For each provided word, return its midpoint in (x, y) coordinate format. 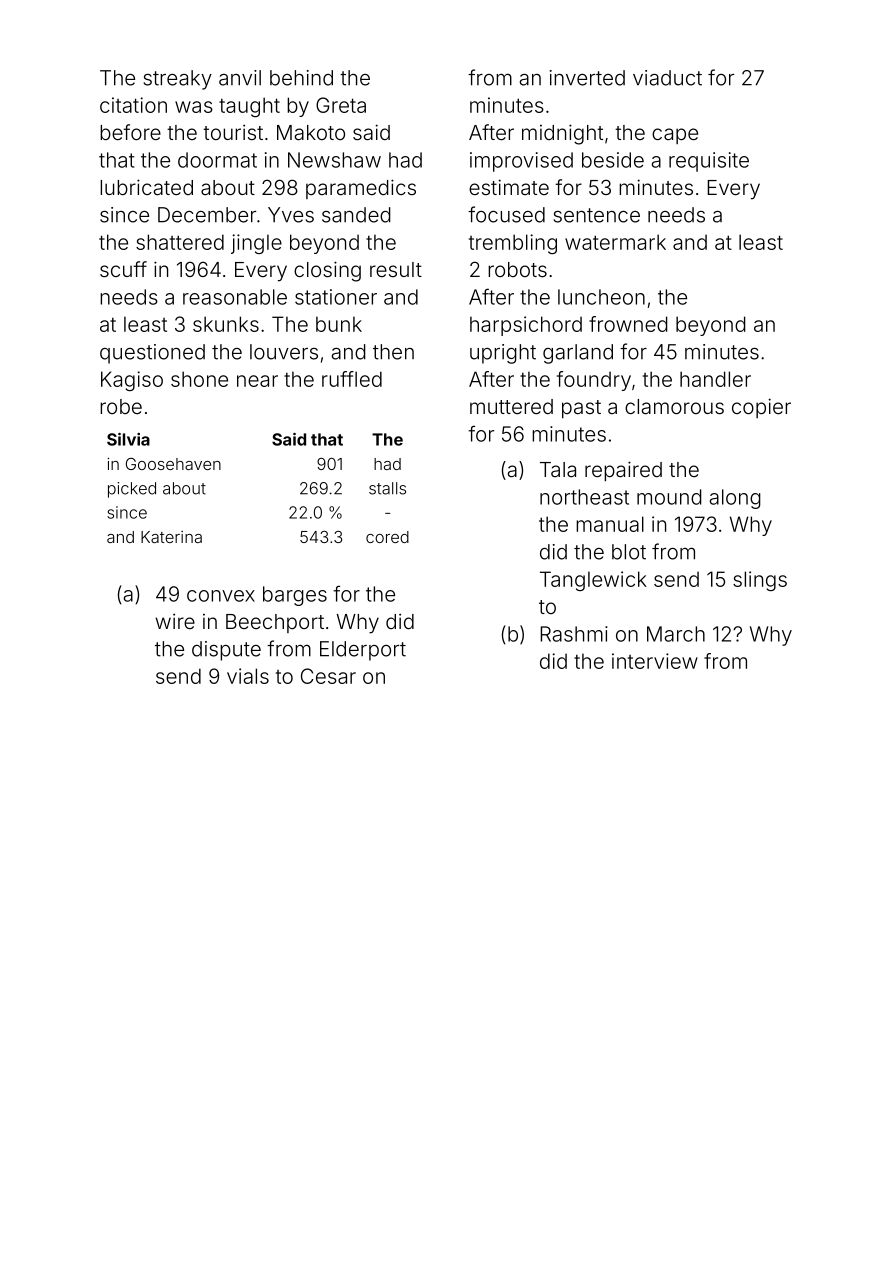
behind (301, 78)
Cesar (328, 676)
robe (121, 406)
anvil (240, 78)
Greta (341, 105)
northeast (584, 497)
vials (248, 676)
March (676, 634)
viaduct (667, 78)
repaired (623, 471)
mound (669, 497)
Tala (558, 469)
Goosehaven (173, 464)
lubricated (146, 187)
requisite (709, 162)
